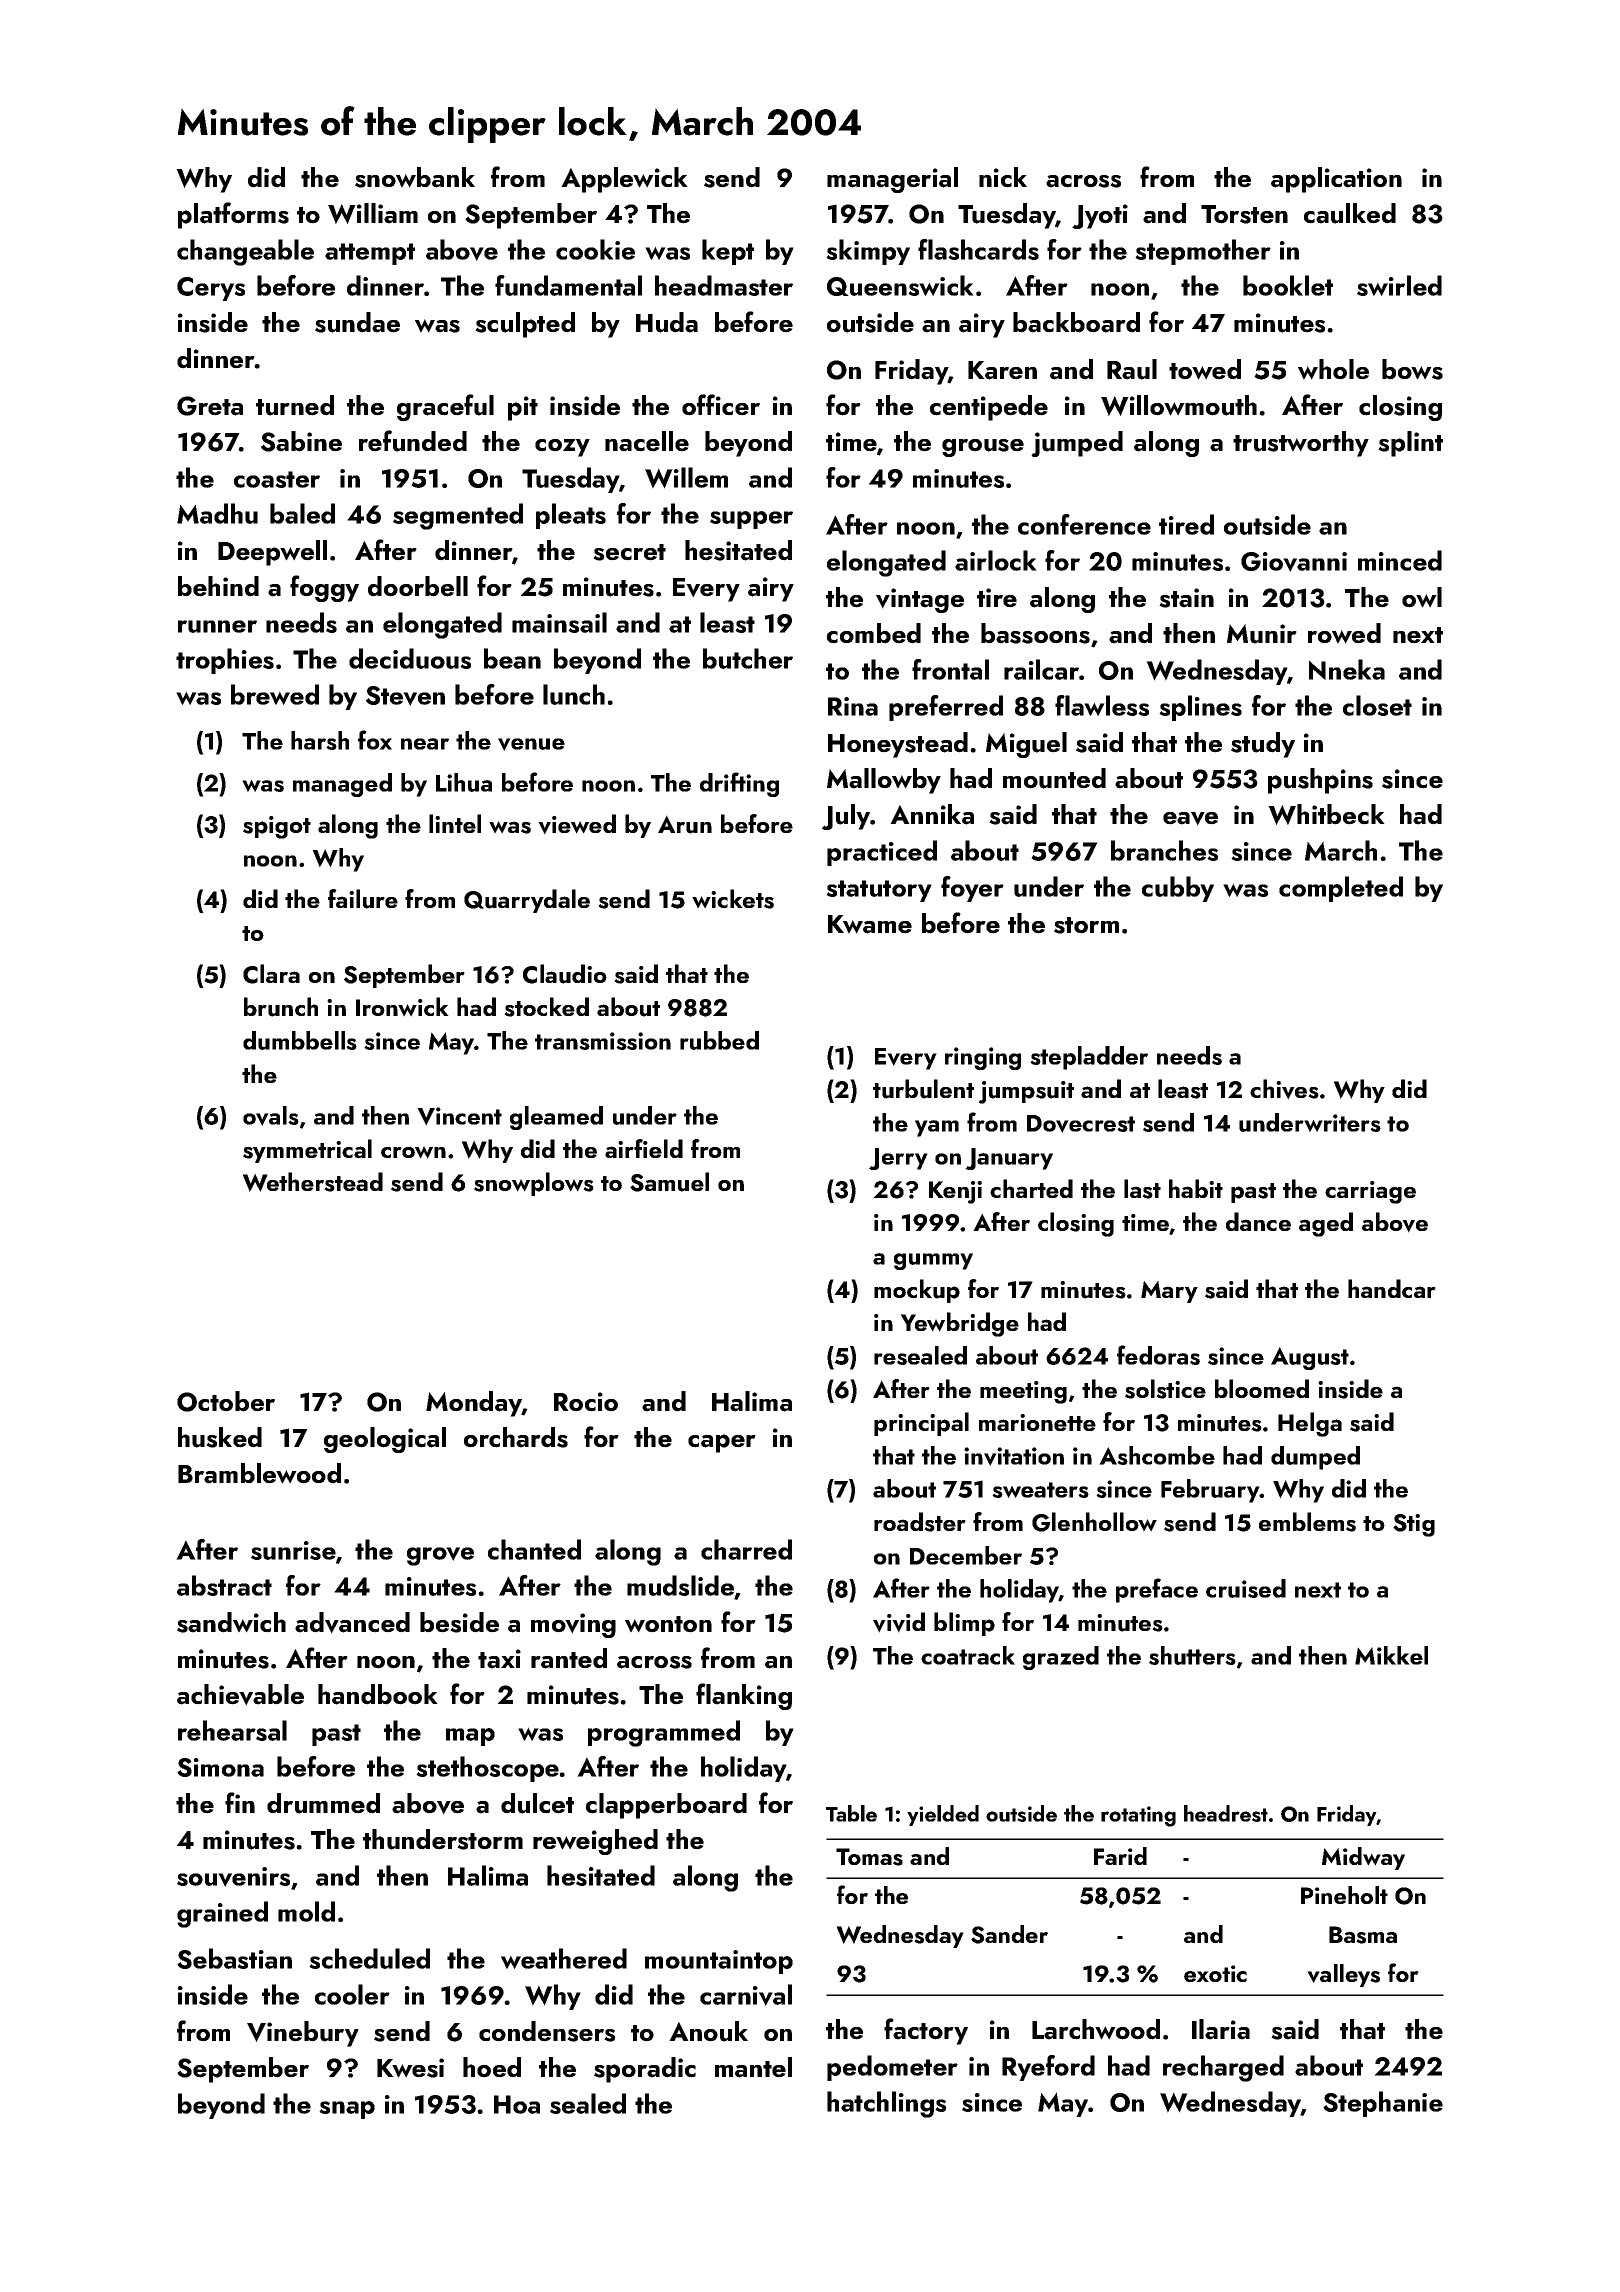  I want to click on Huda, so click(667, 322).
